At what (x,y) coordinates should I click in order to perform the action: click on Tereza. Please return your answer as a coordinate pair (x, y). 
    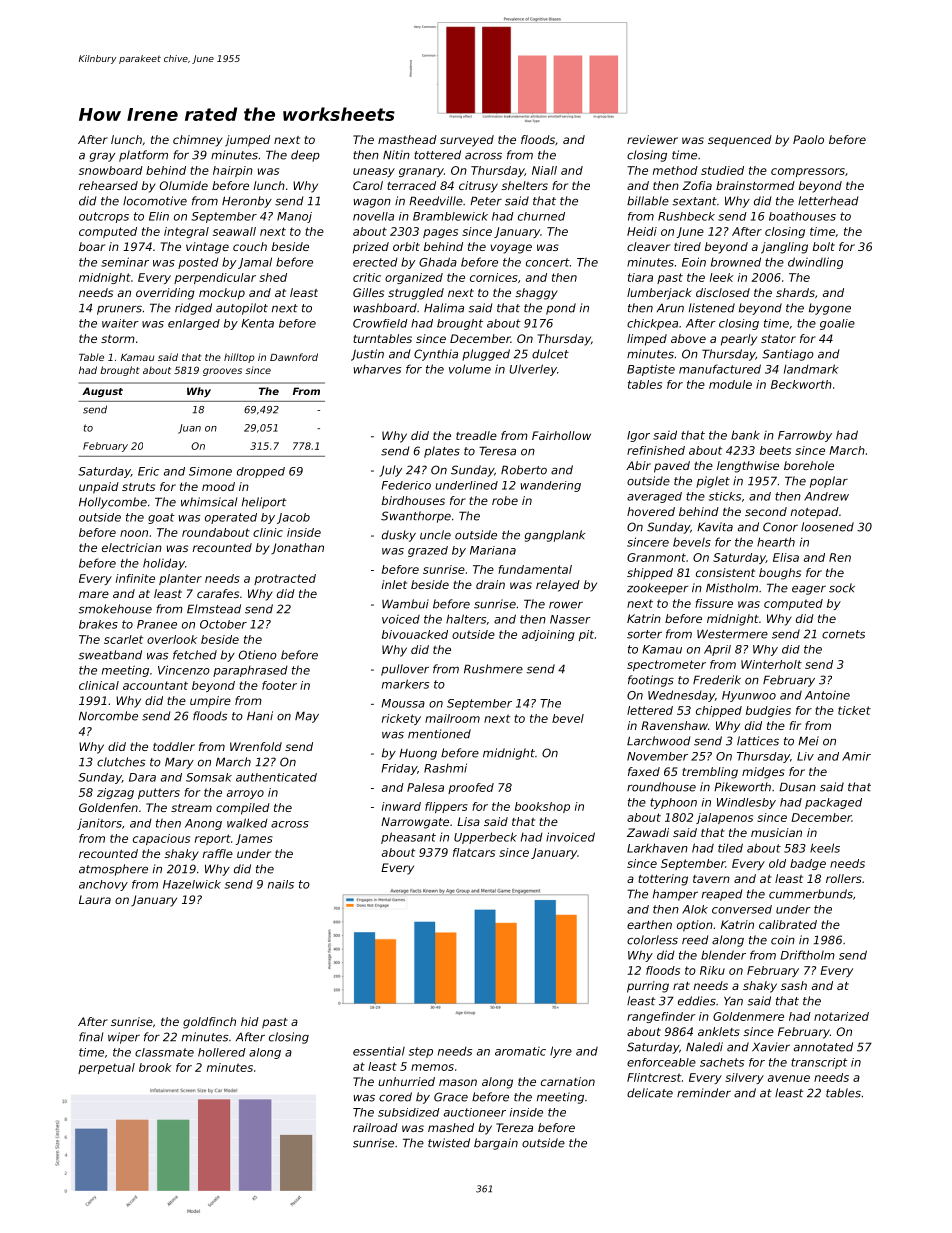
    Looking at the image, I should click on (514, 1127).
